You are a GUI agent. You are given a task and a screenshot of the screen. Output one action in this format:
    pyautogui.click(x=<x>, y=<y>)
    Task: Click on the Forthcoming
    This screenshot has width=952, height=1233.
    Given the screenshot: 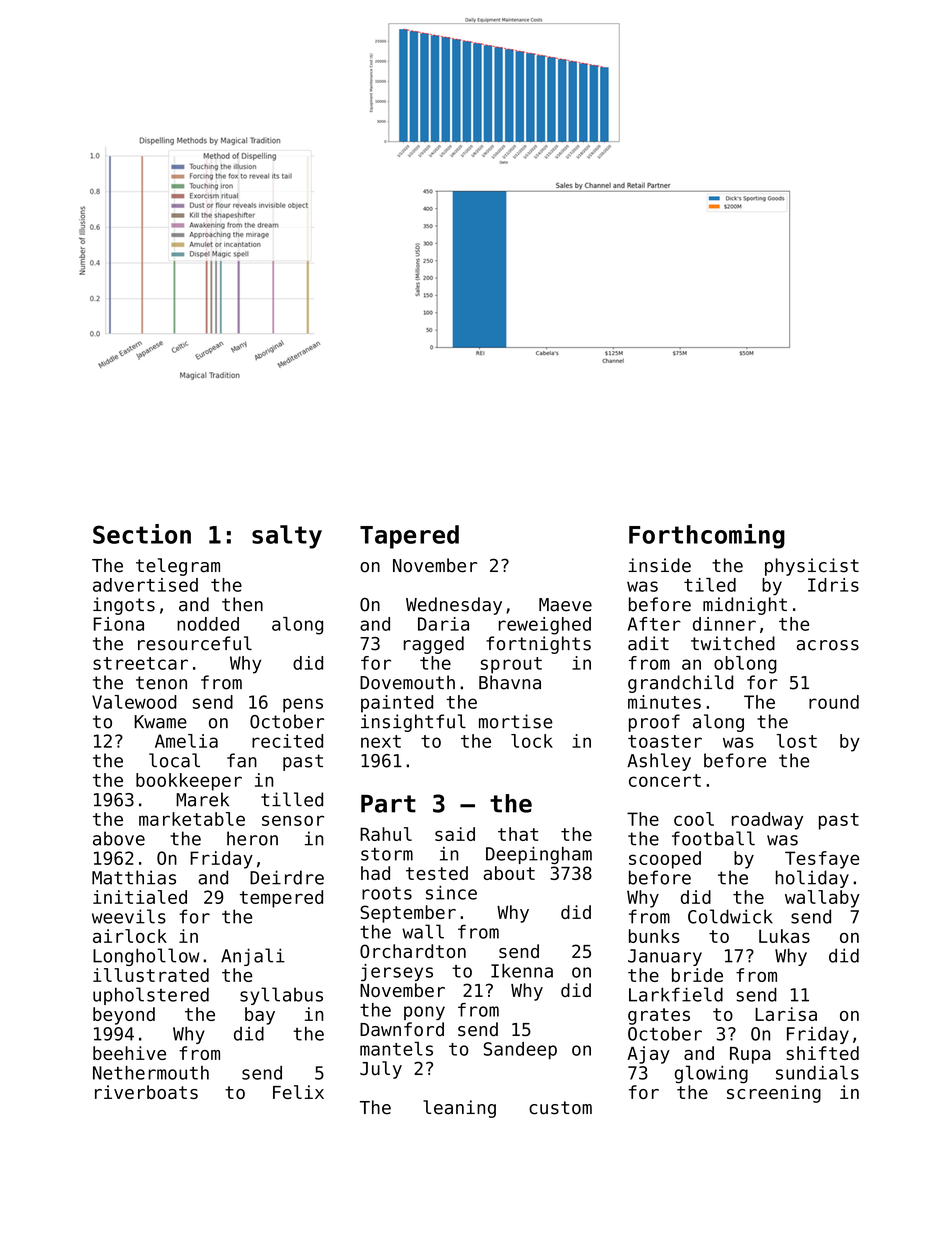 What is the action you would take?
    pyautogui.click(x=707, y=536)
